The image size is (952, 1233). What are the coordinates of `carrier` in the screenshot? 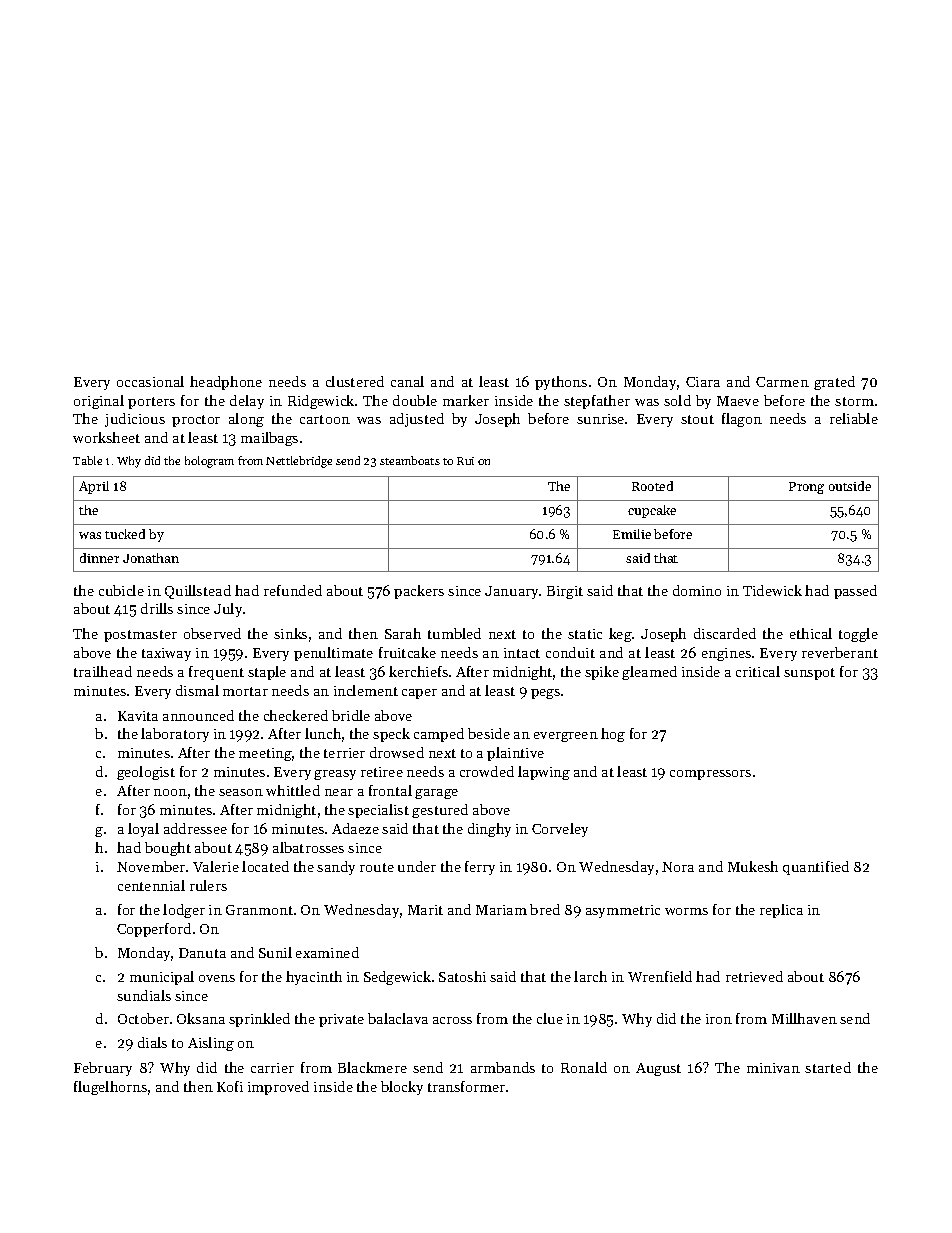 It's located at (272, 1068).
